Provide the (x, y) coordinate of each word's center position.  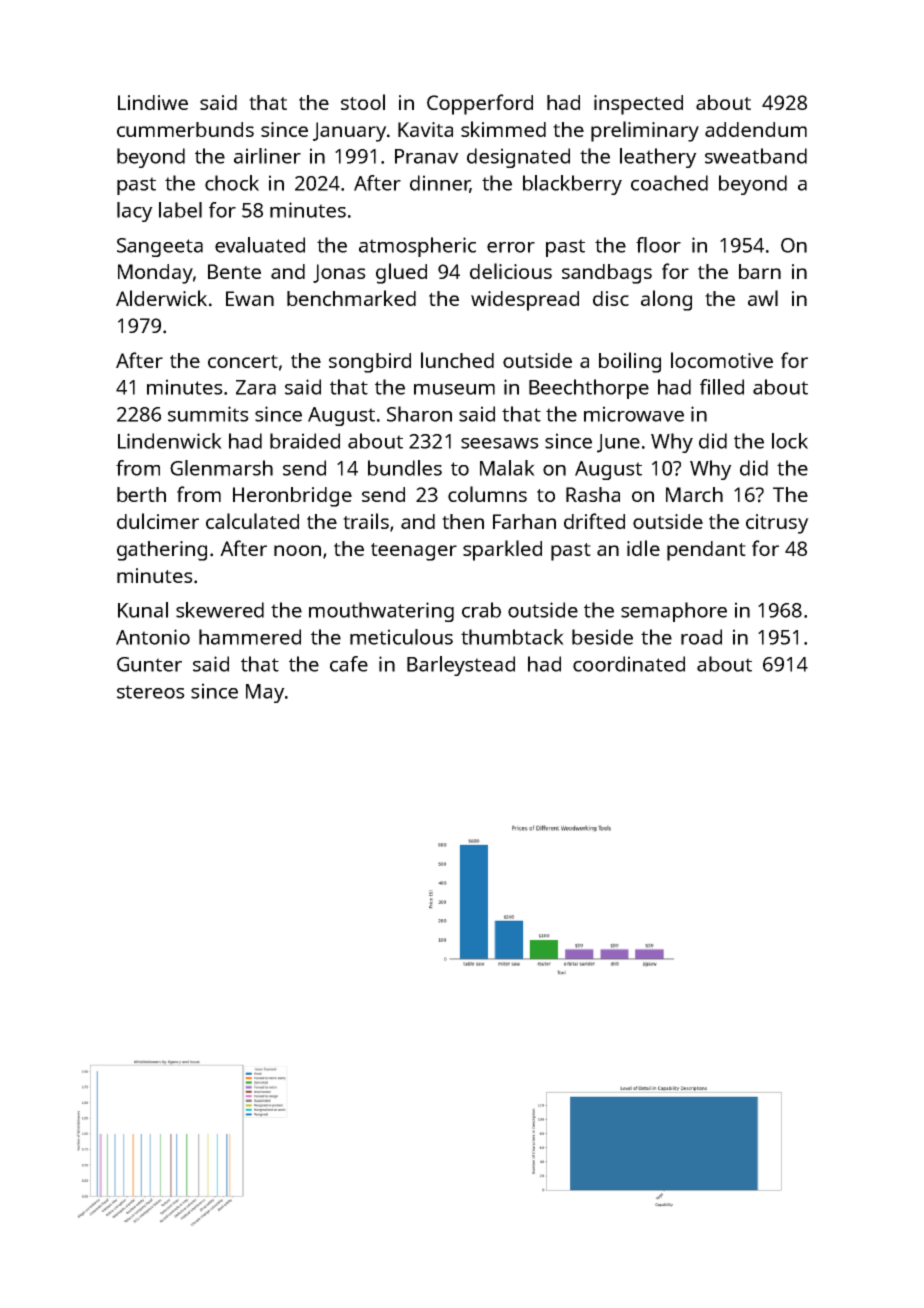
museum (454, 389)
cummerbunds (185, 129)
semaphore (674, 612)
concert (243, 361)
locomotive (722, 360)
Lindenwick (170, 441)
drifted (594, 521)
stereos (151, 692)
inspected (638, 105)
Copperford (480, 104)
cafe (349, 664)
